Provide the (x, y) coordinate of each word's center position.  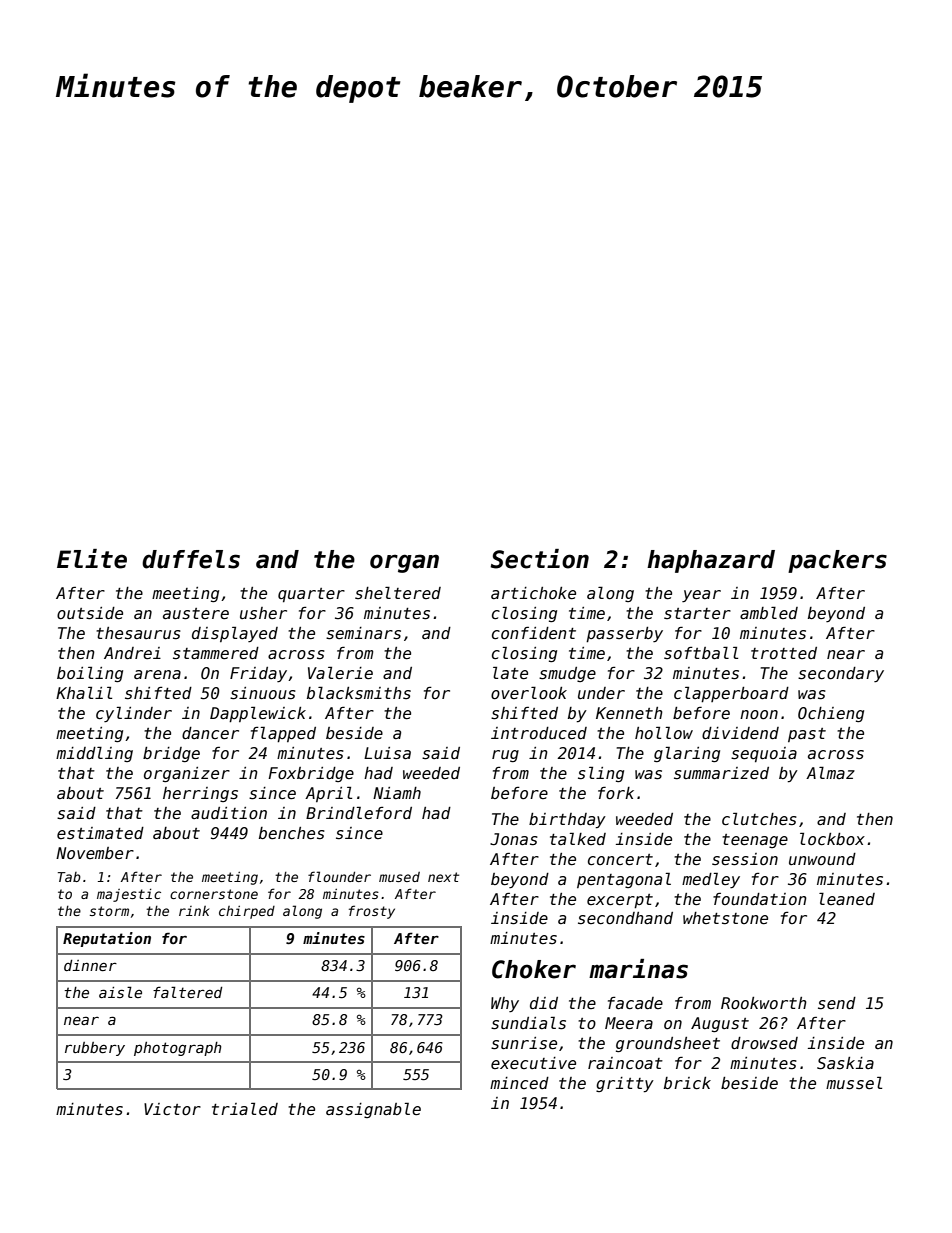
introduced (539, 733)
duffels (191, 559)
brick (687, 1083)
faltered (188, 992)
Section (540, 559)
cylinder (134, 714)
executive (533, 1063)
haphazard (711, 561)
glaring (687, 754)
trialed (245, 1108)
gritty (625, 1085)
